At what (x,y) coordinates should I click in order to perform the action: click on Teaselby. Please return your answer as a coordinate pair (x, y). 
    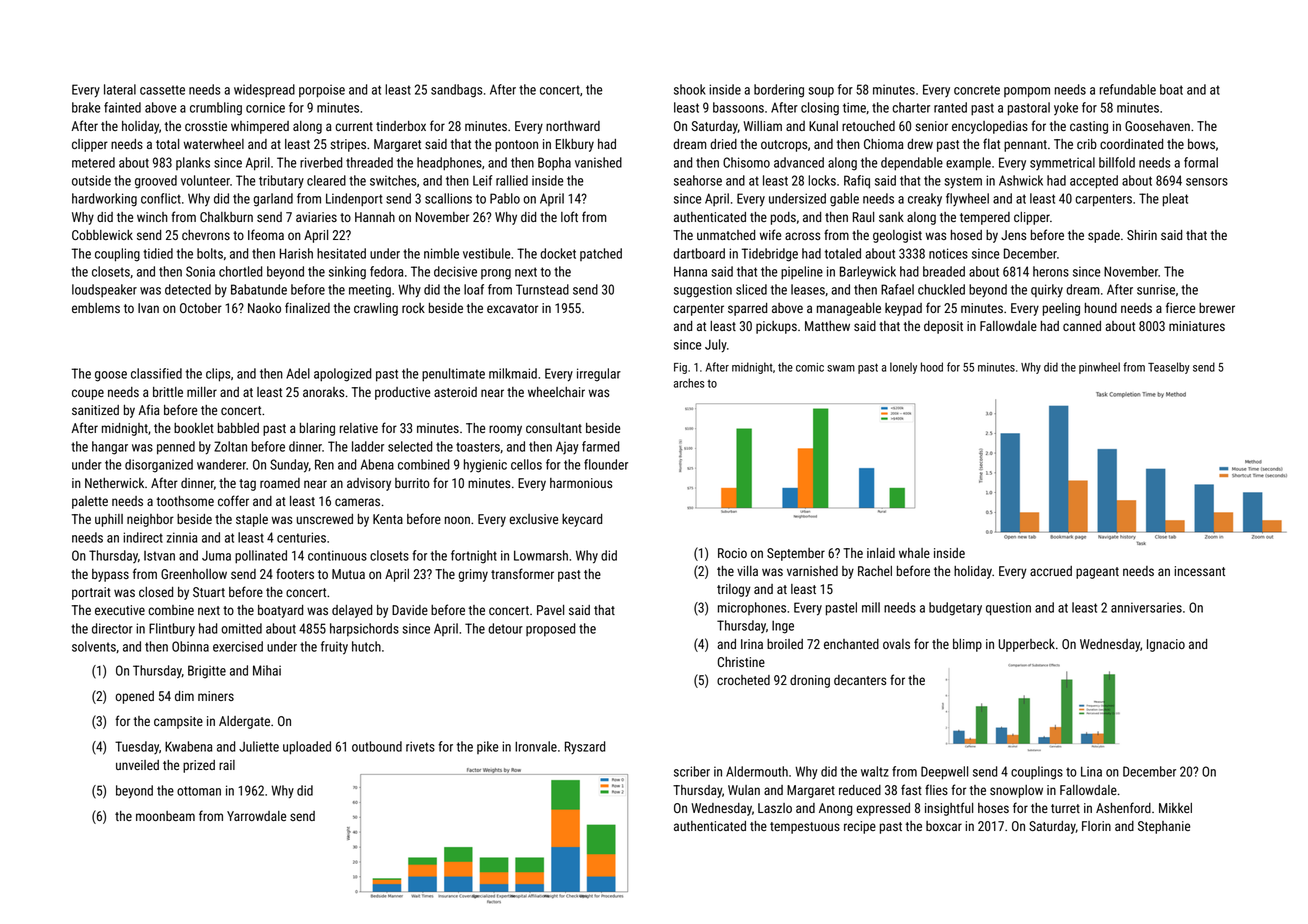
    Looking at the image, I should click on (1169, 368).
